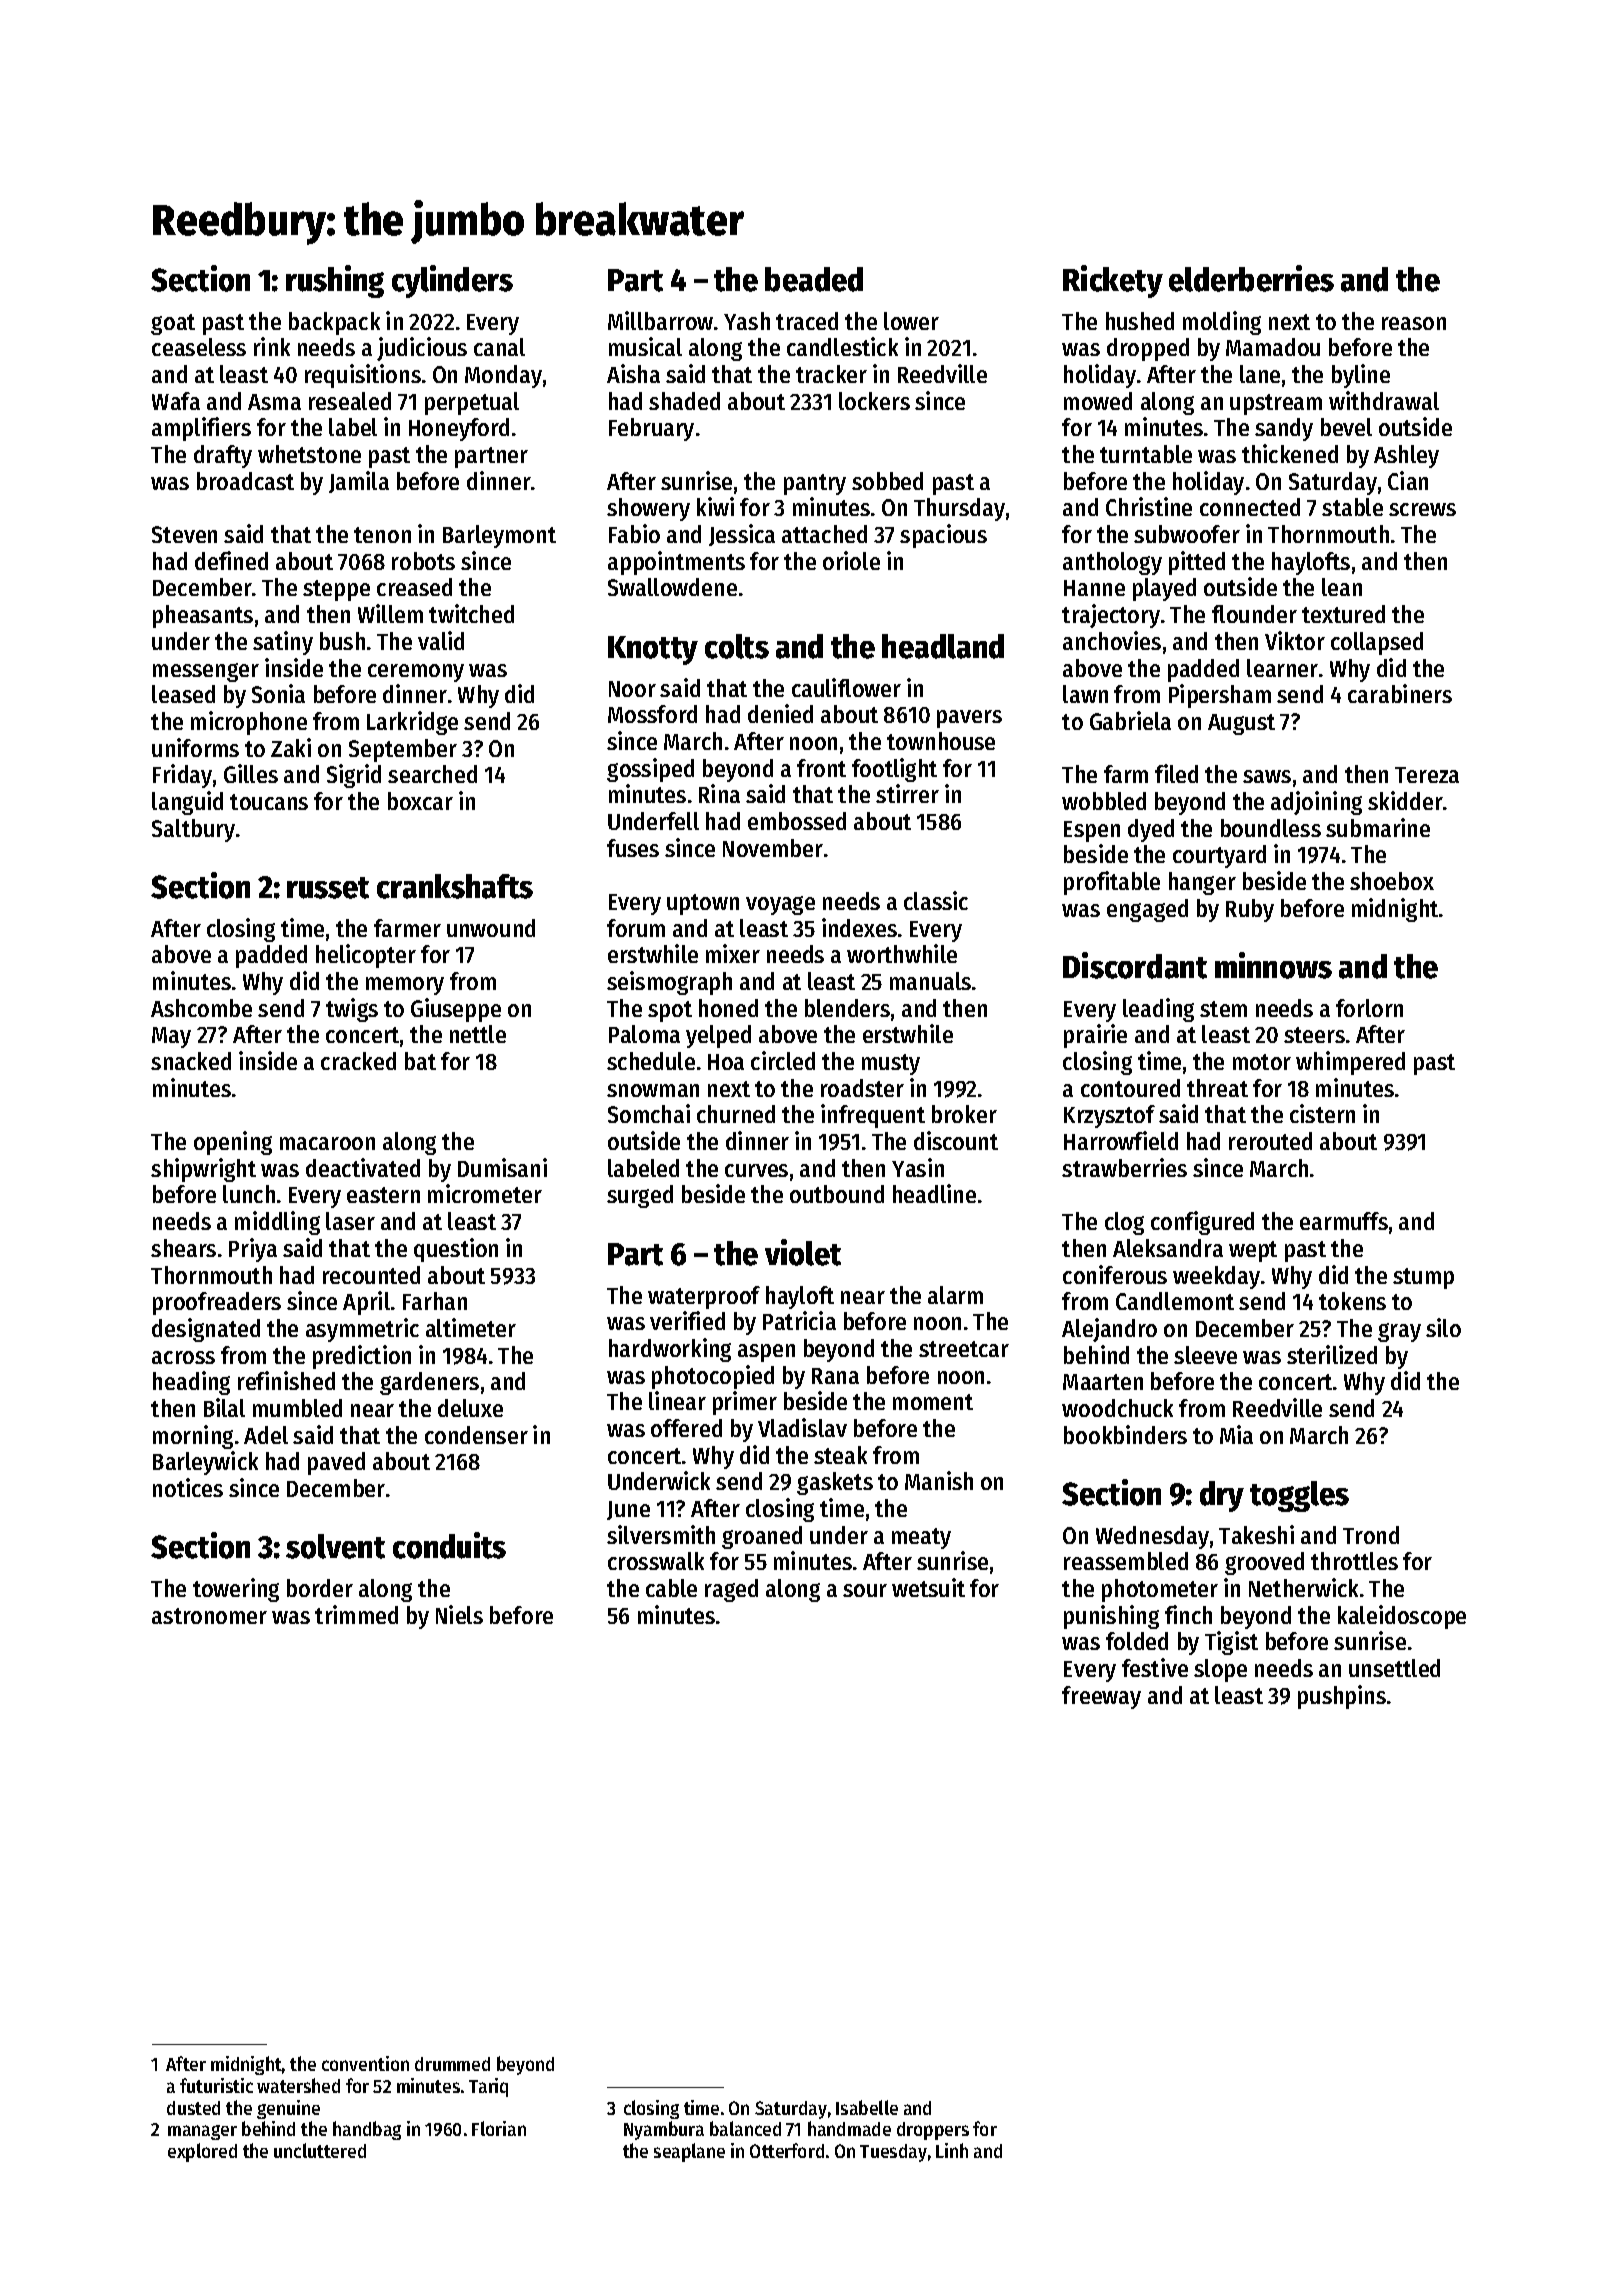 Image resolution: width=1620 pixels, height=2292 pixels. What do you see at coordinates (1101, 1697) in the screenshot?
I see `freeway` at bounding box center [1101, 1697].
